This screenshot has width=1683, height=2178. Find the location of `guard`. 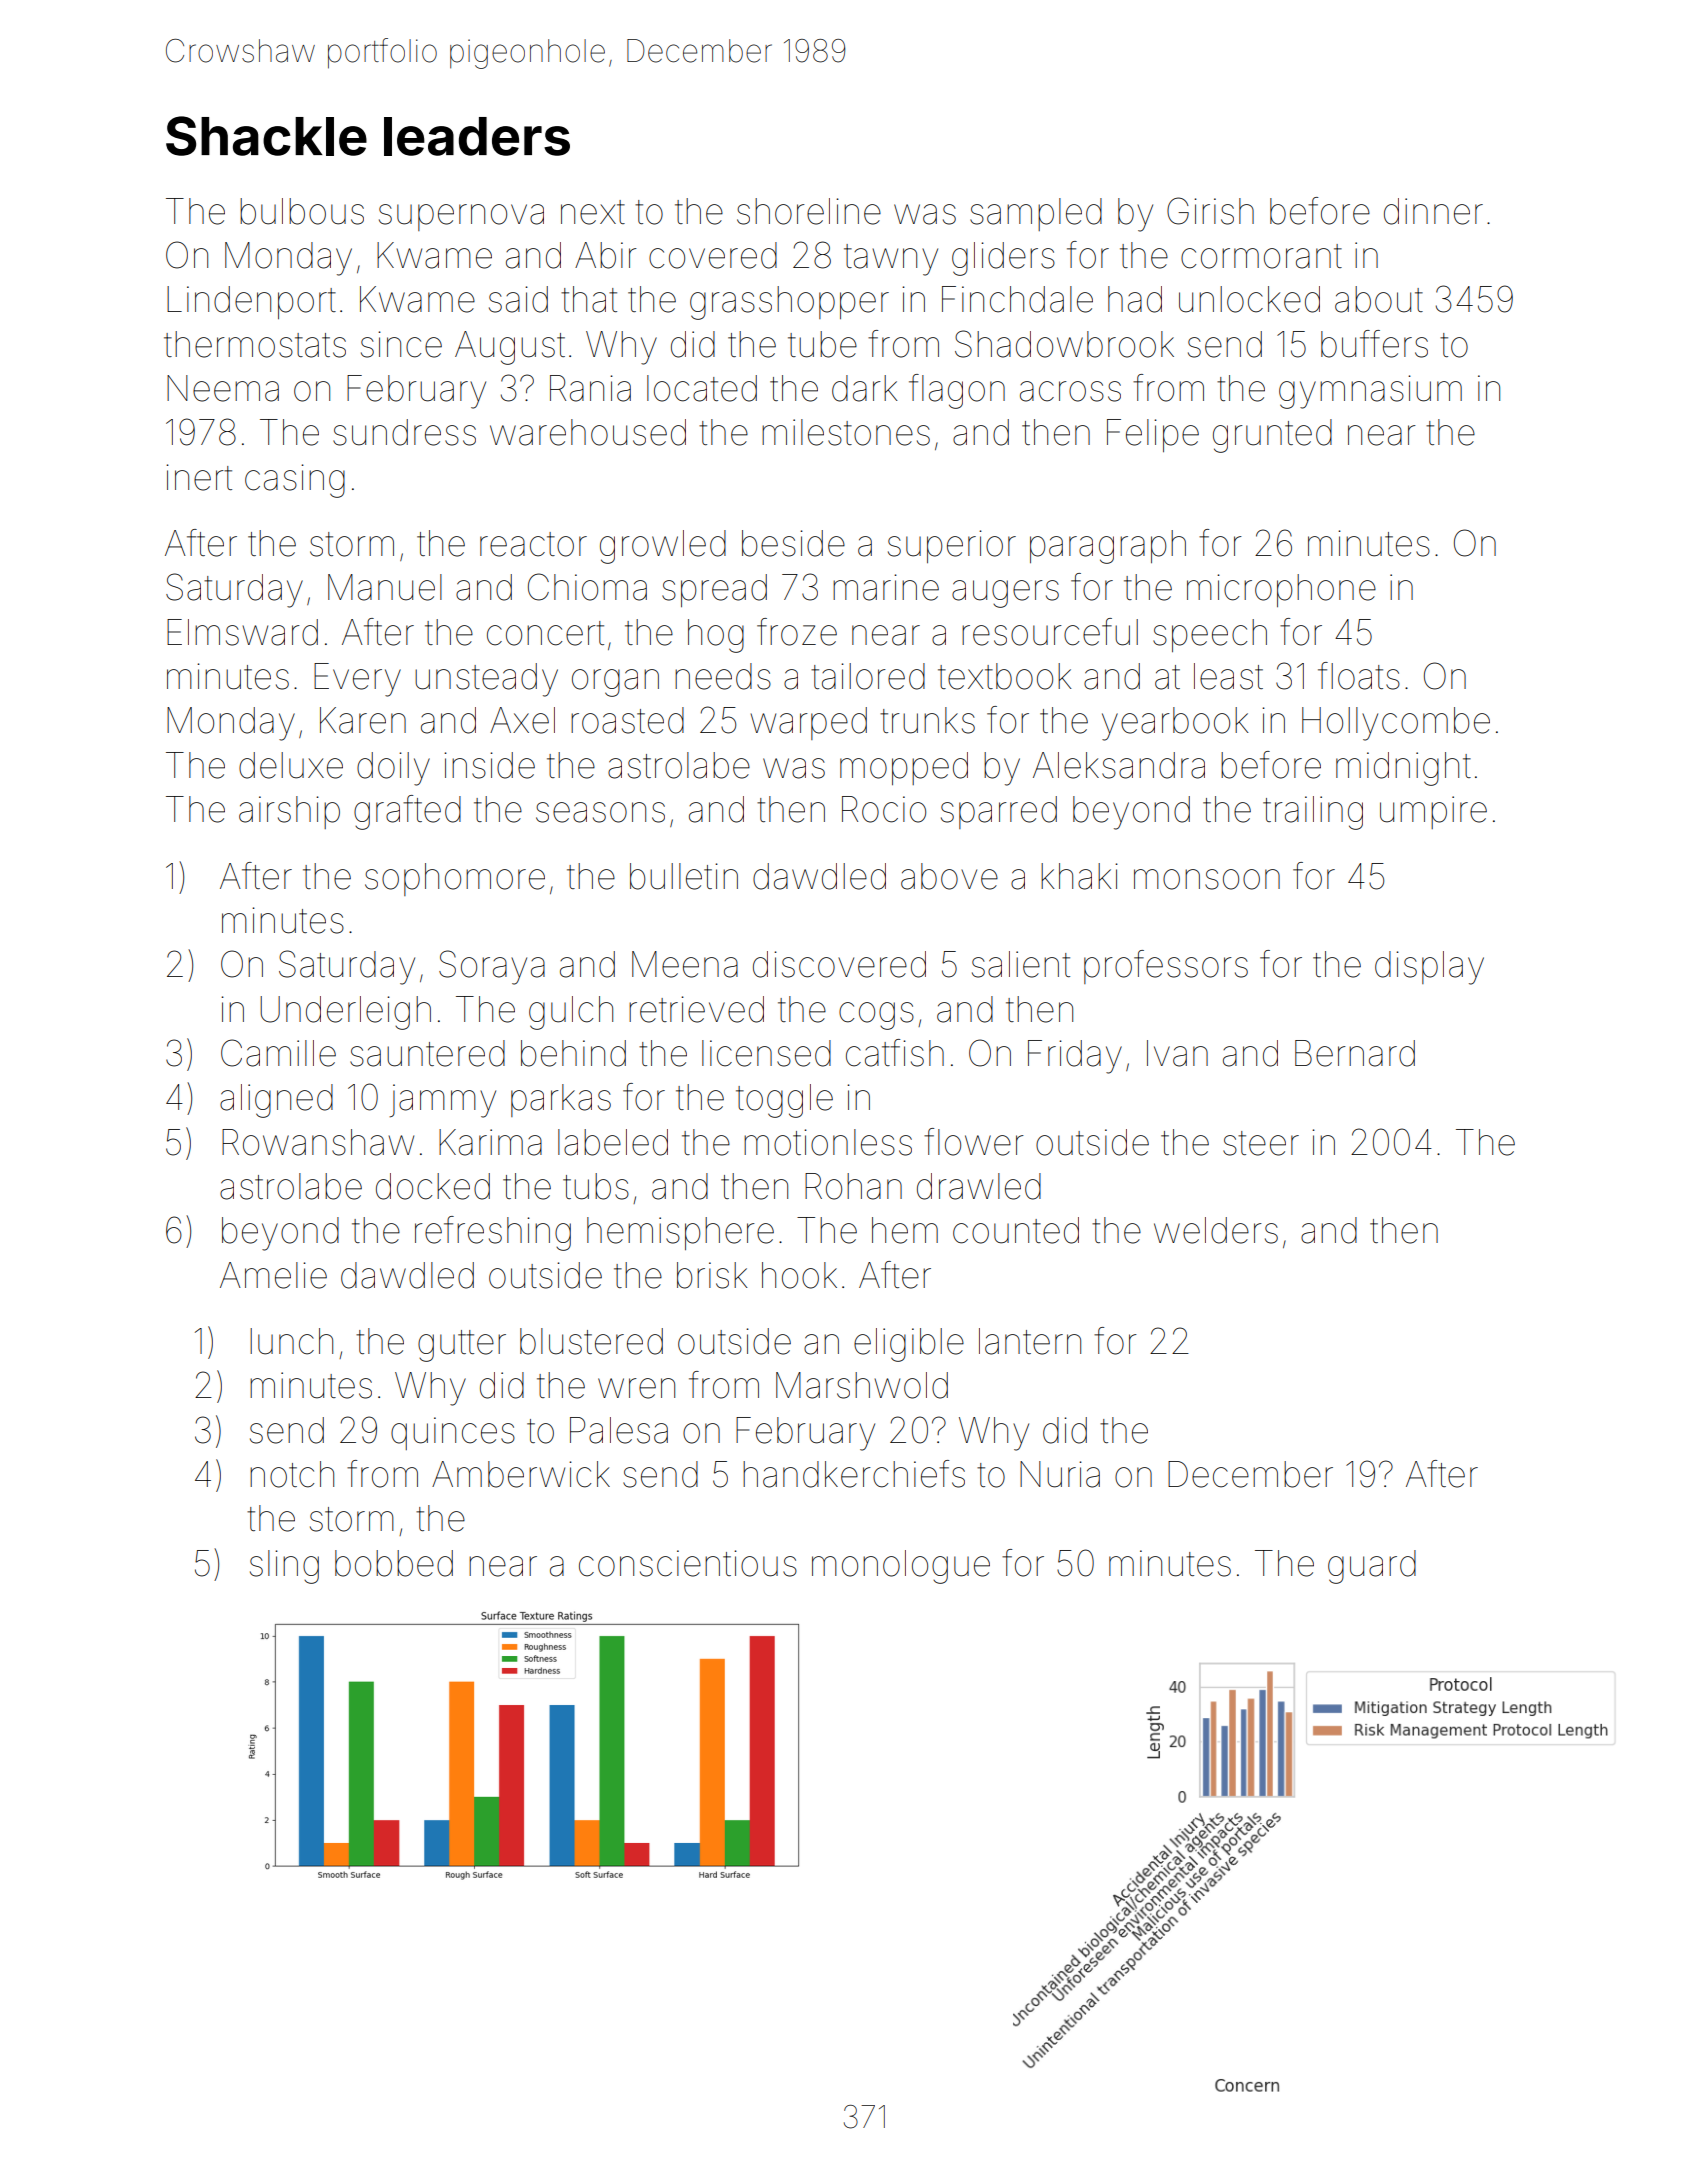

guard is located at coordinates (1372, 1567).
